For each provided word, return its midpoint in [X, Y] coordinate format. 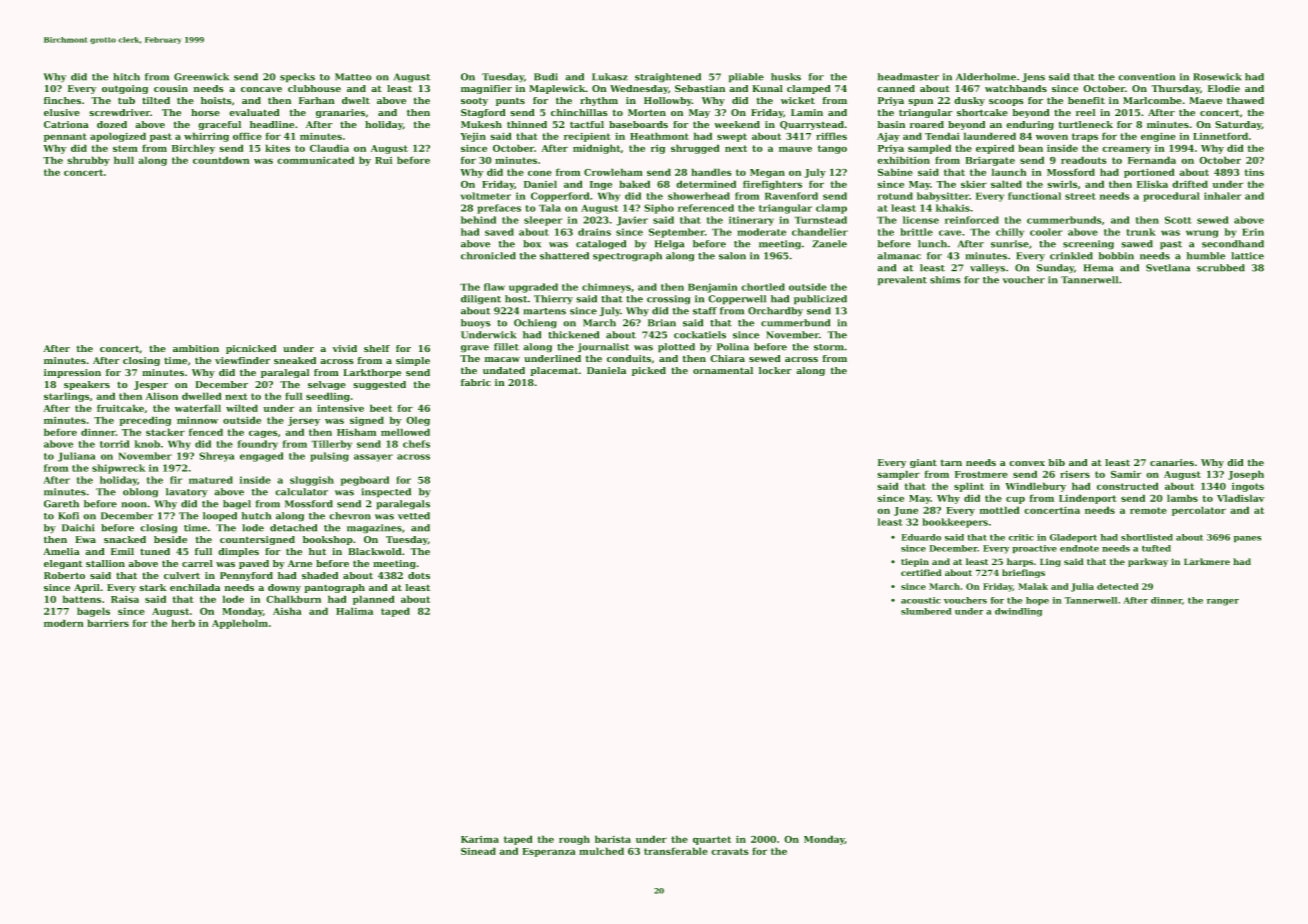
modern [64, 623]
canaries [1172, 463]
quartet [712, 840]
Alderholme [986, 77]
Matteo [353, 77]
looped [220, 517]
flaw [494, 287]
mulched [601, 851]
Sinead [478, 851]
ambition [196, 348]
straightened [668, 78]
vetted [414, 516]
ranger [1223, 602]
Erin [1253, 232]
